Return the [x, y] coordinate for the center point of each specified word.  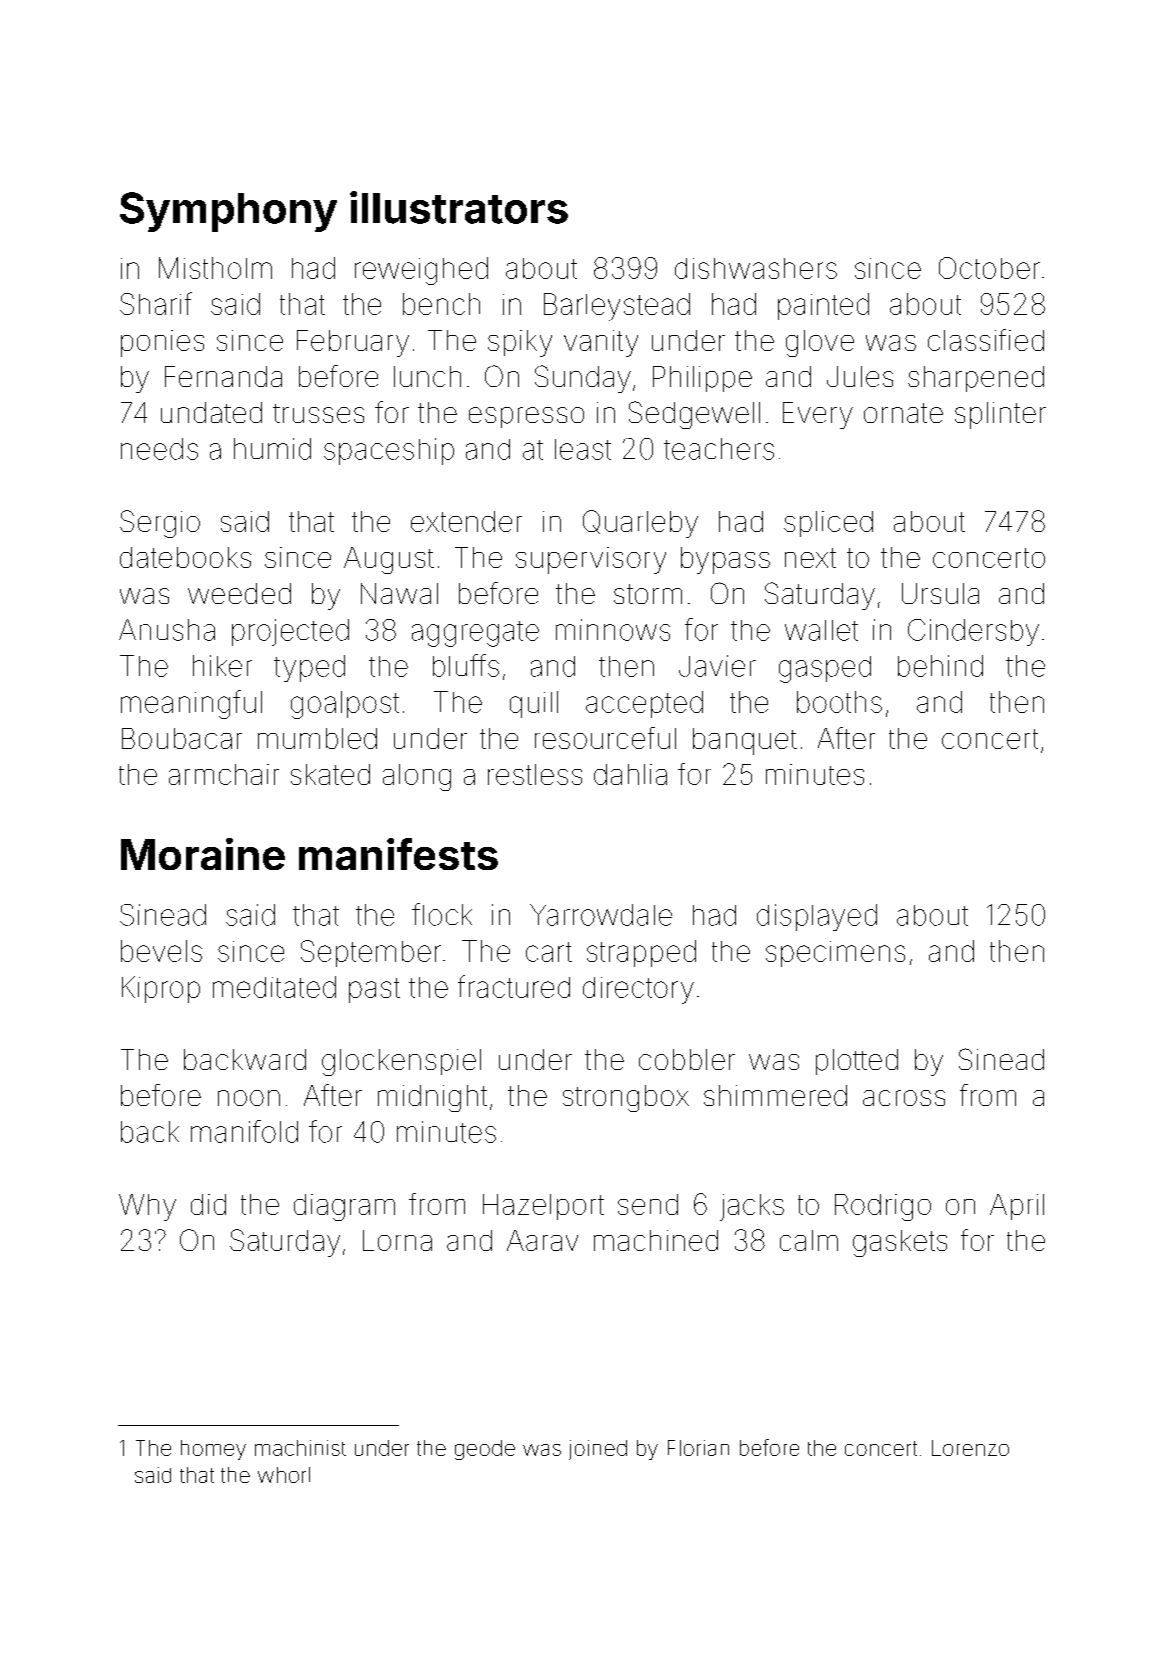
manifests [398, 854]
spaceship [389, 451]
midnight [432, 1098]
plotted [857, 1062]
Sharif [156, 303]
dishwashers [756, 268]
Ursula [940, 593]
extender [466, 521]
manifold [244, 1131]
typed [309, 668]
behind [940, 666]
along [417, 777]
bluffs [466, 665]
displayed [817, 917]
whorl [284, 1475]
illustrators [459, 207]
